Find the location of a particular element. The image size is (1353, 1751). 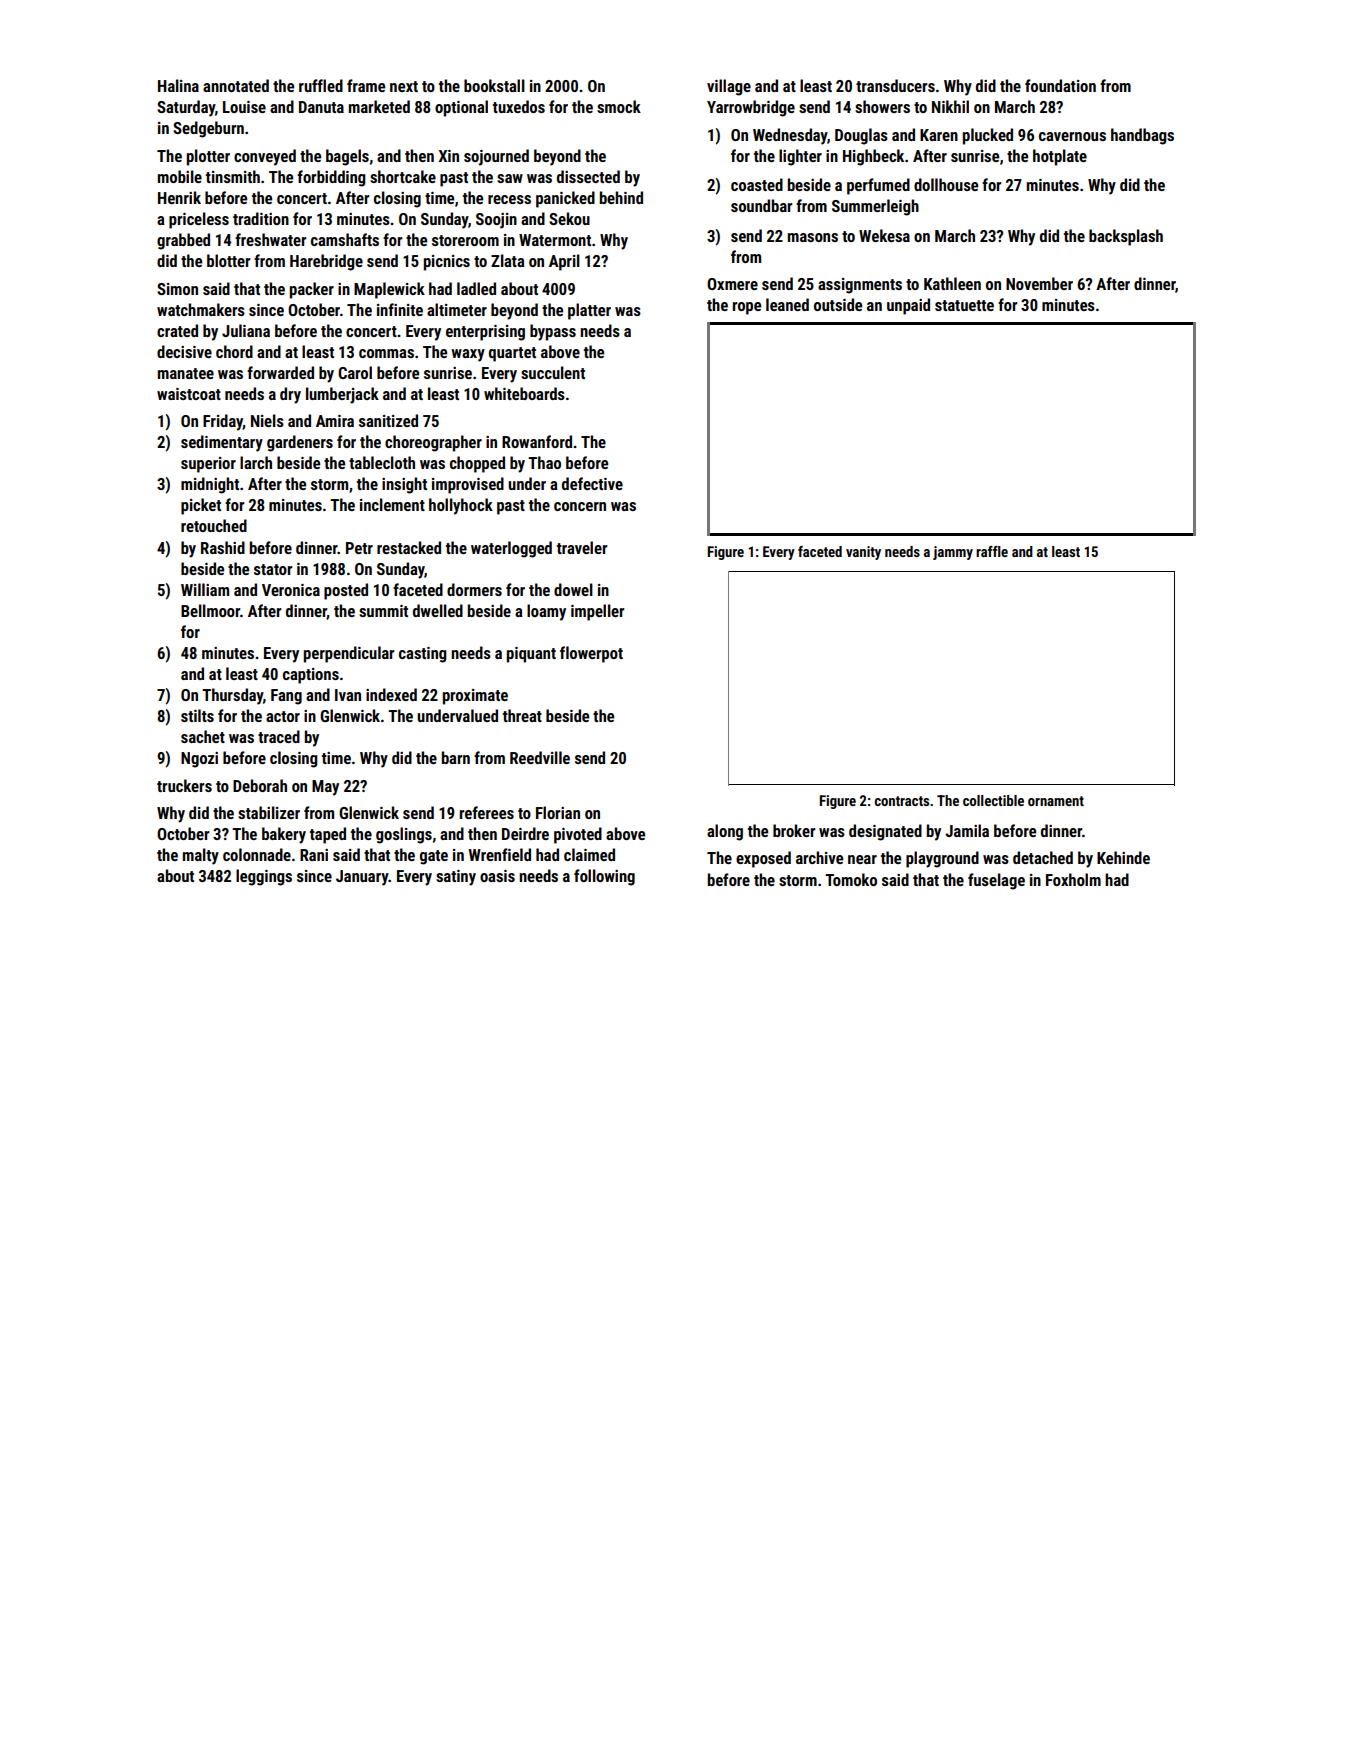

waistcoat is located at coordinates (189, 394).
